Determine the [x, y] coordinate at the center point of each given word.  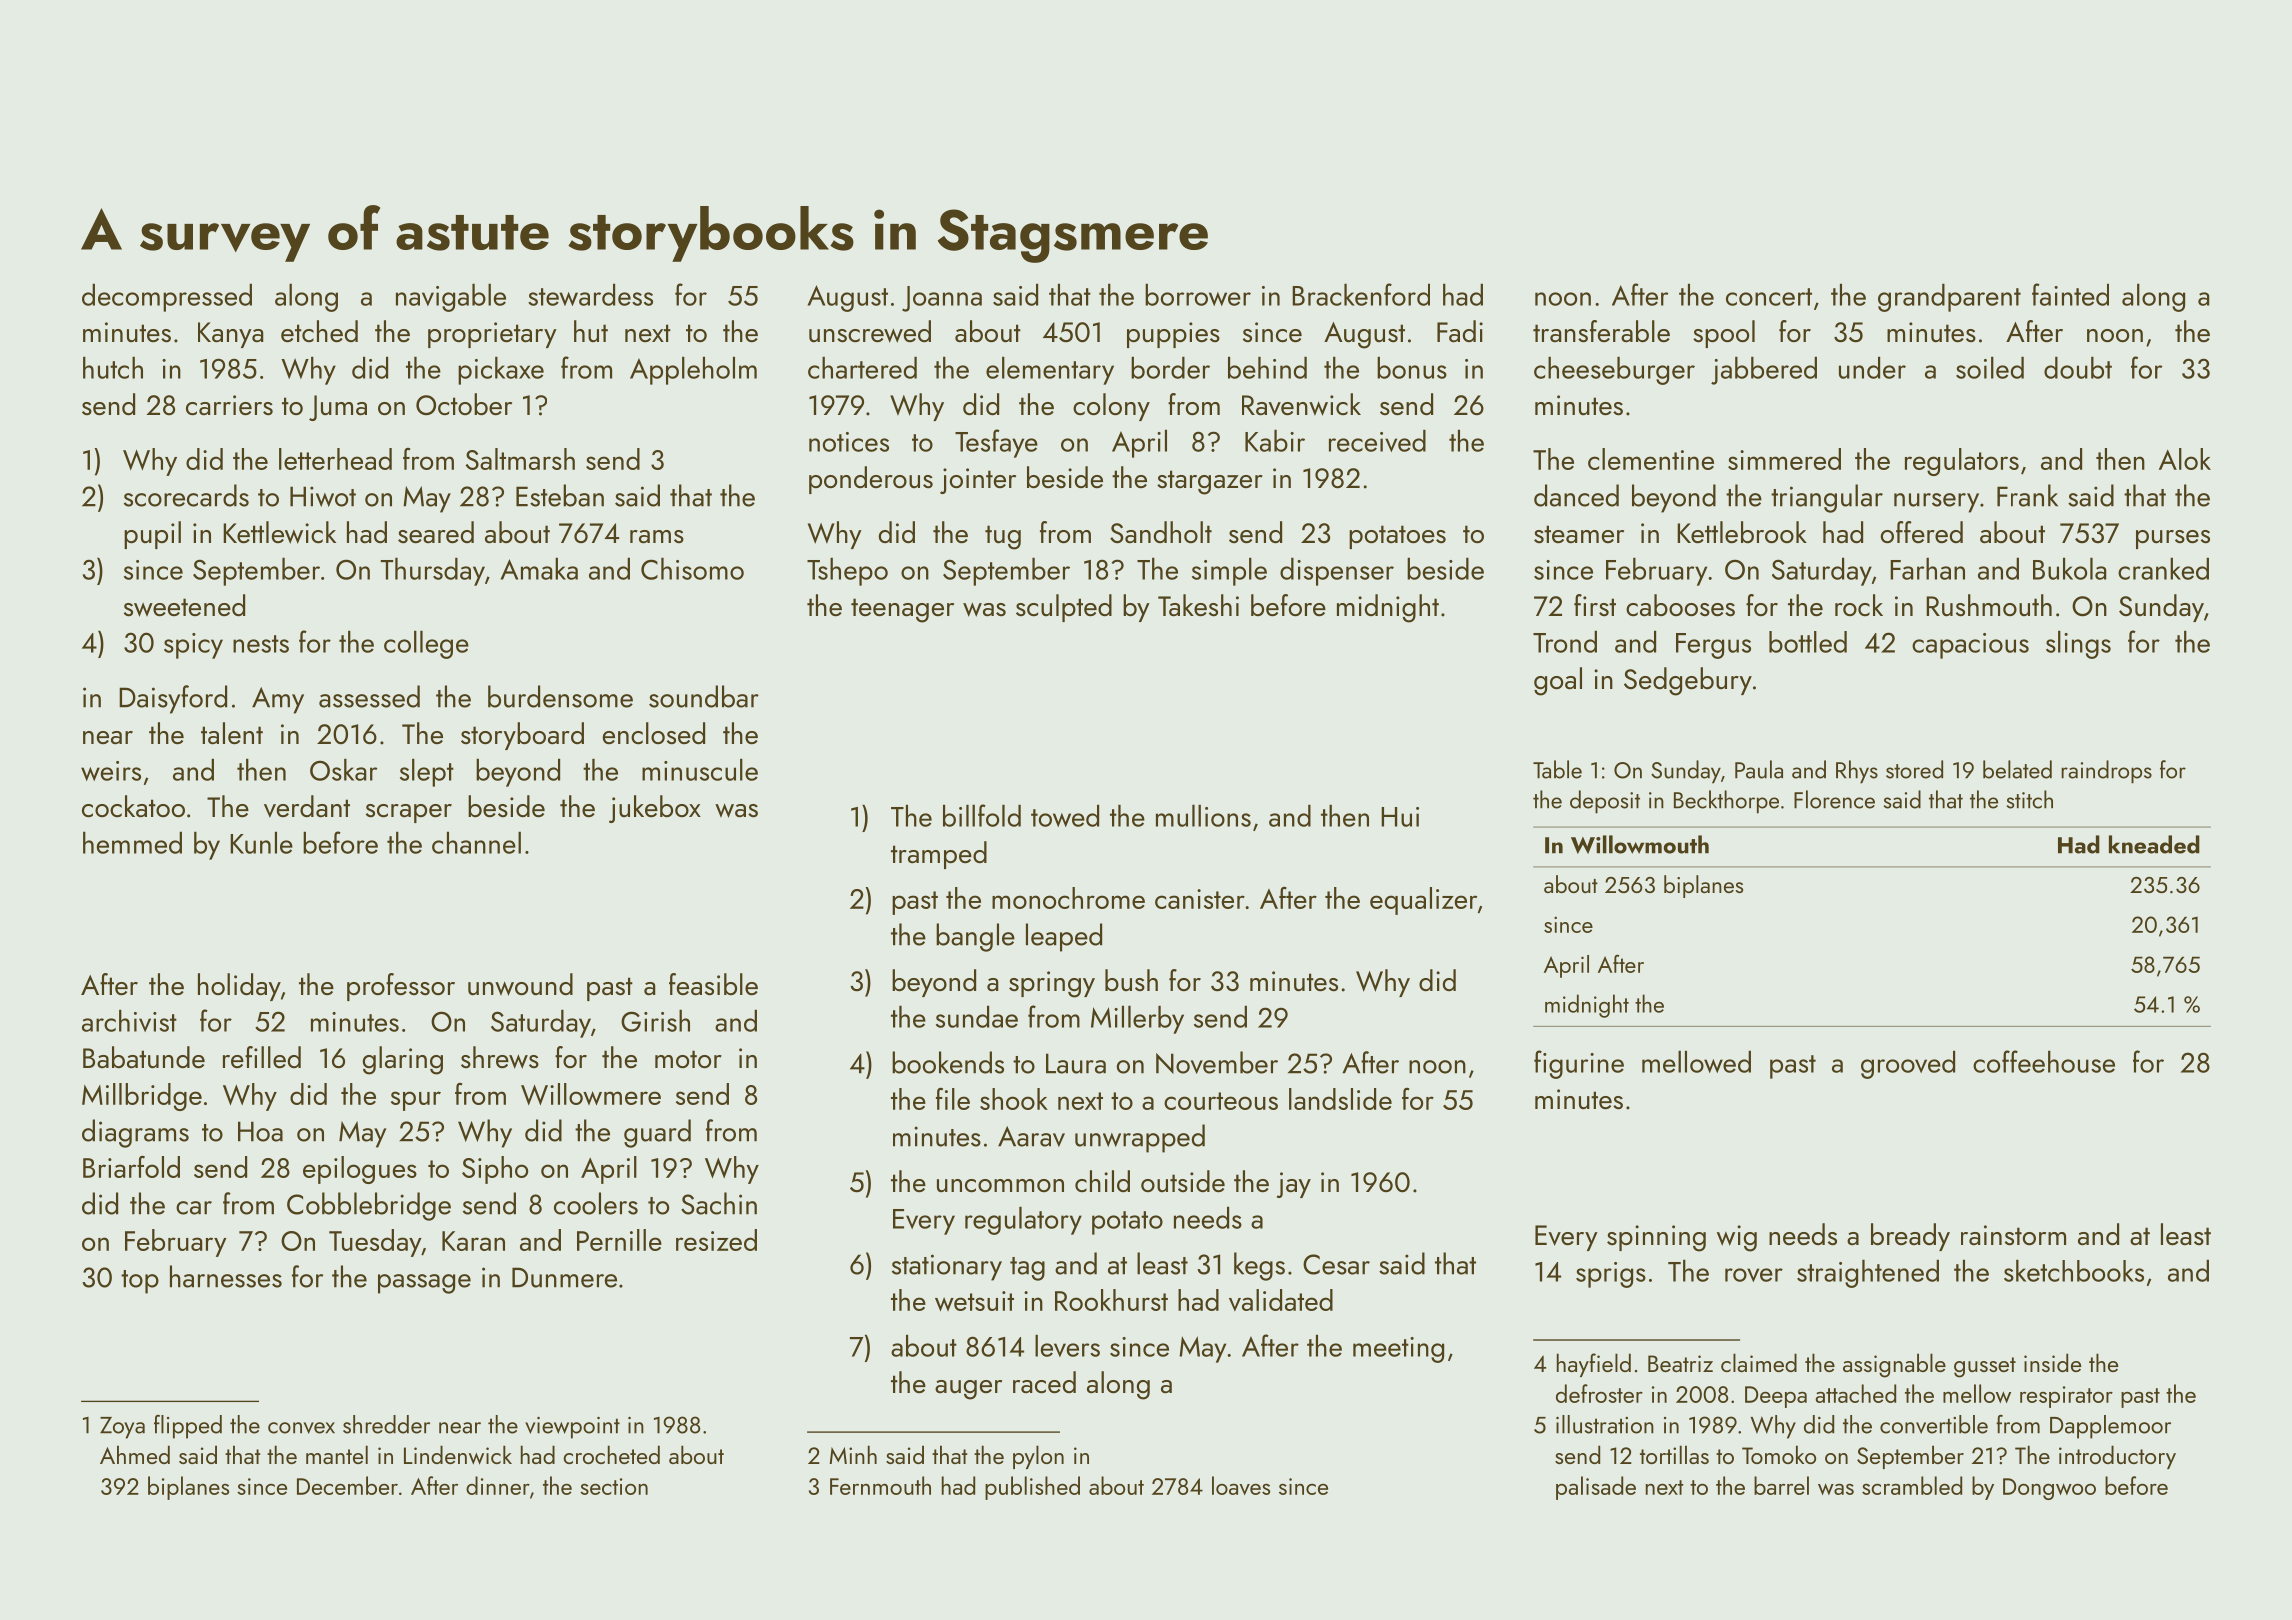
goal [1558, 681]
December [347, 1485]
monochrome [1068, 898]
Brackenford [1361, 294]
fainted [2070, 294]
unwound [520, 984]
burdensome [560, 696]
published [1032, 1488]
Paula [1759, 769]
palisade [1596, 1488]
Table [1557, 769]
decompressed [167, 297]
